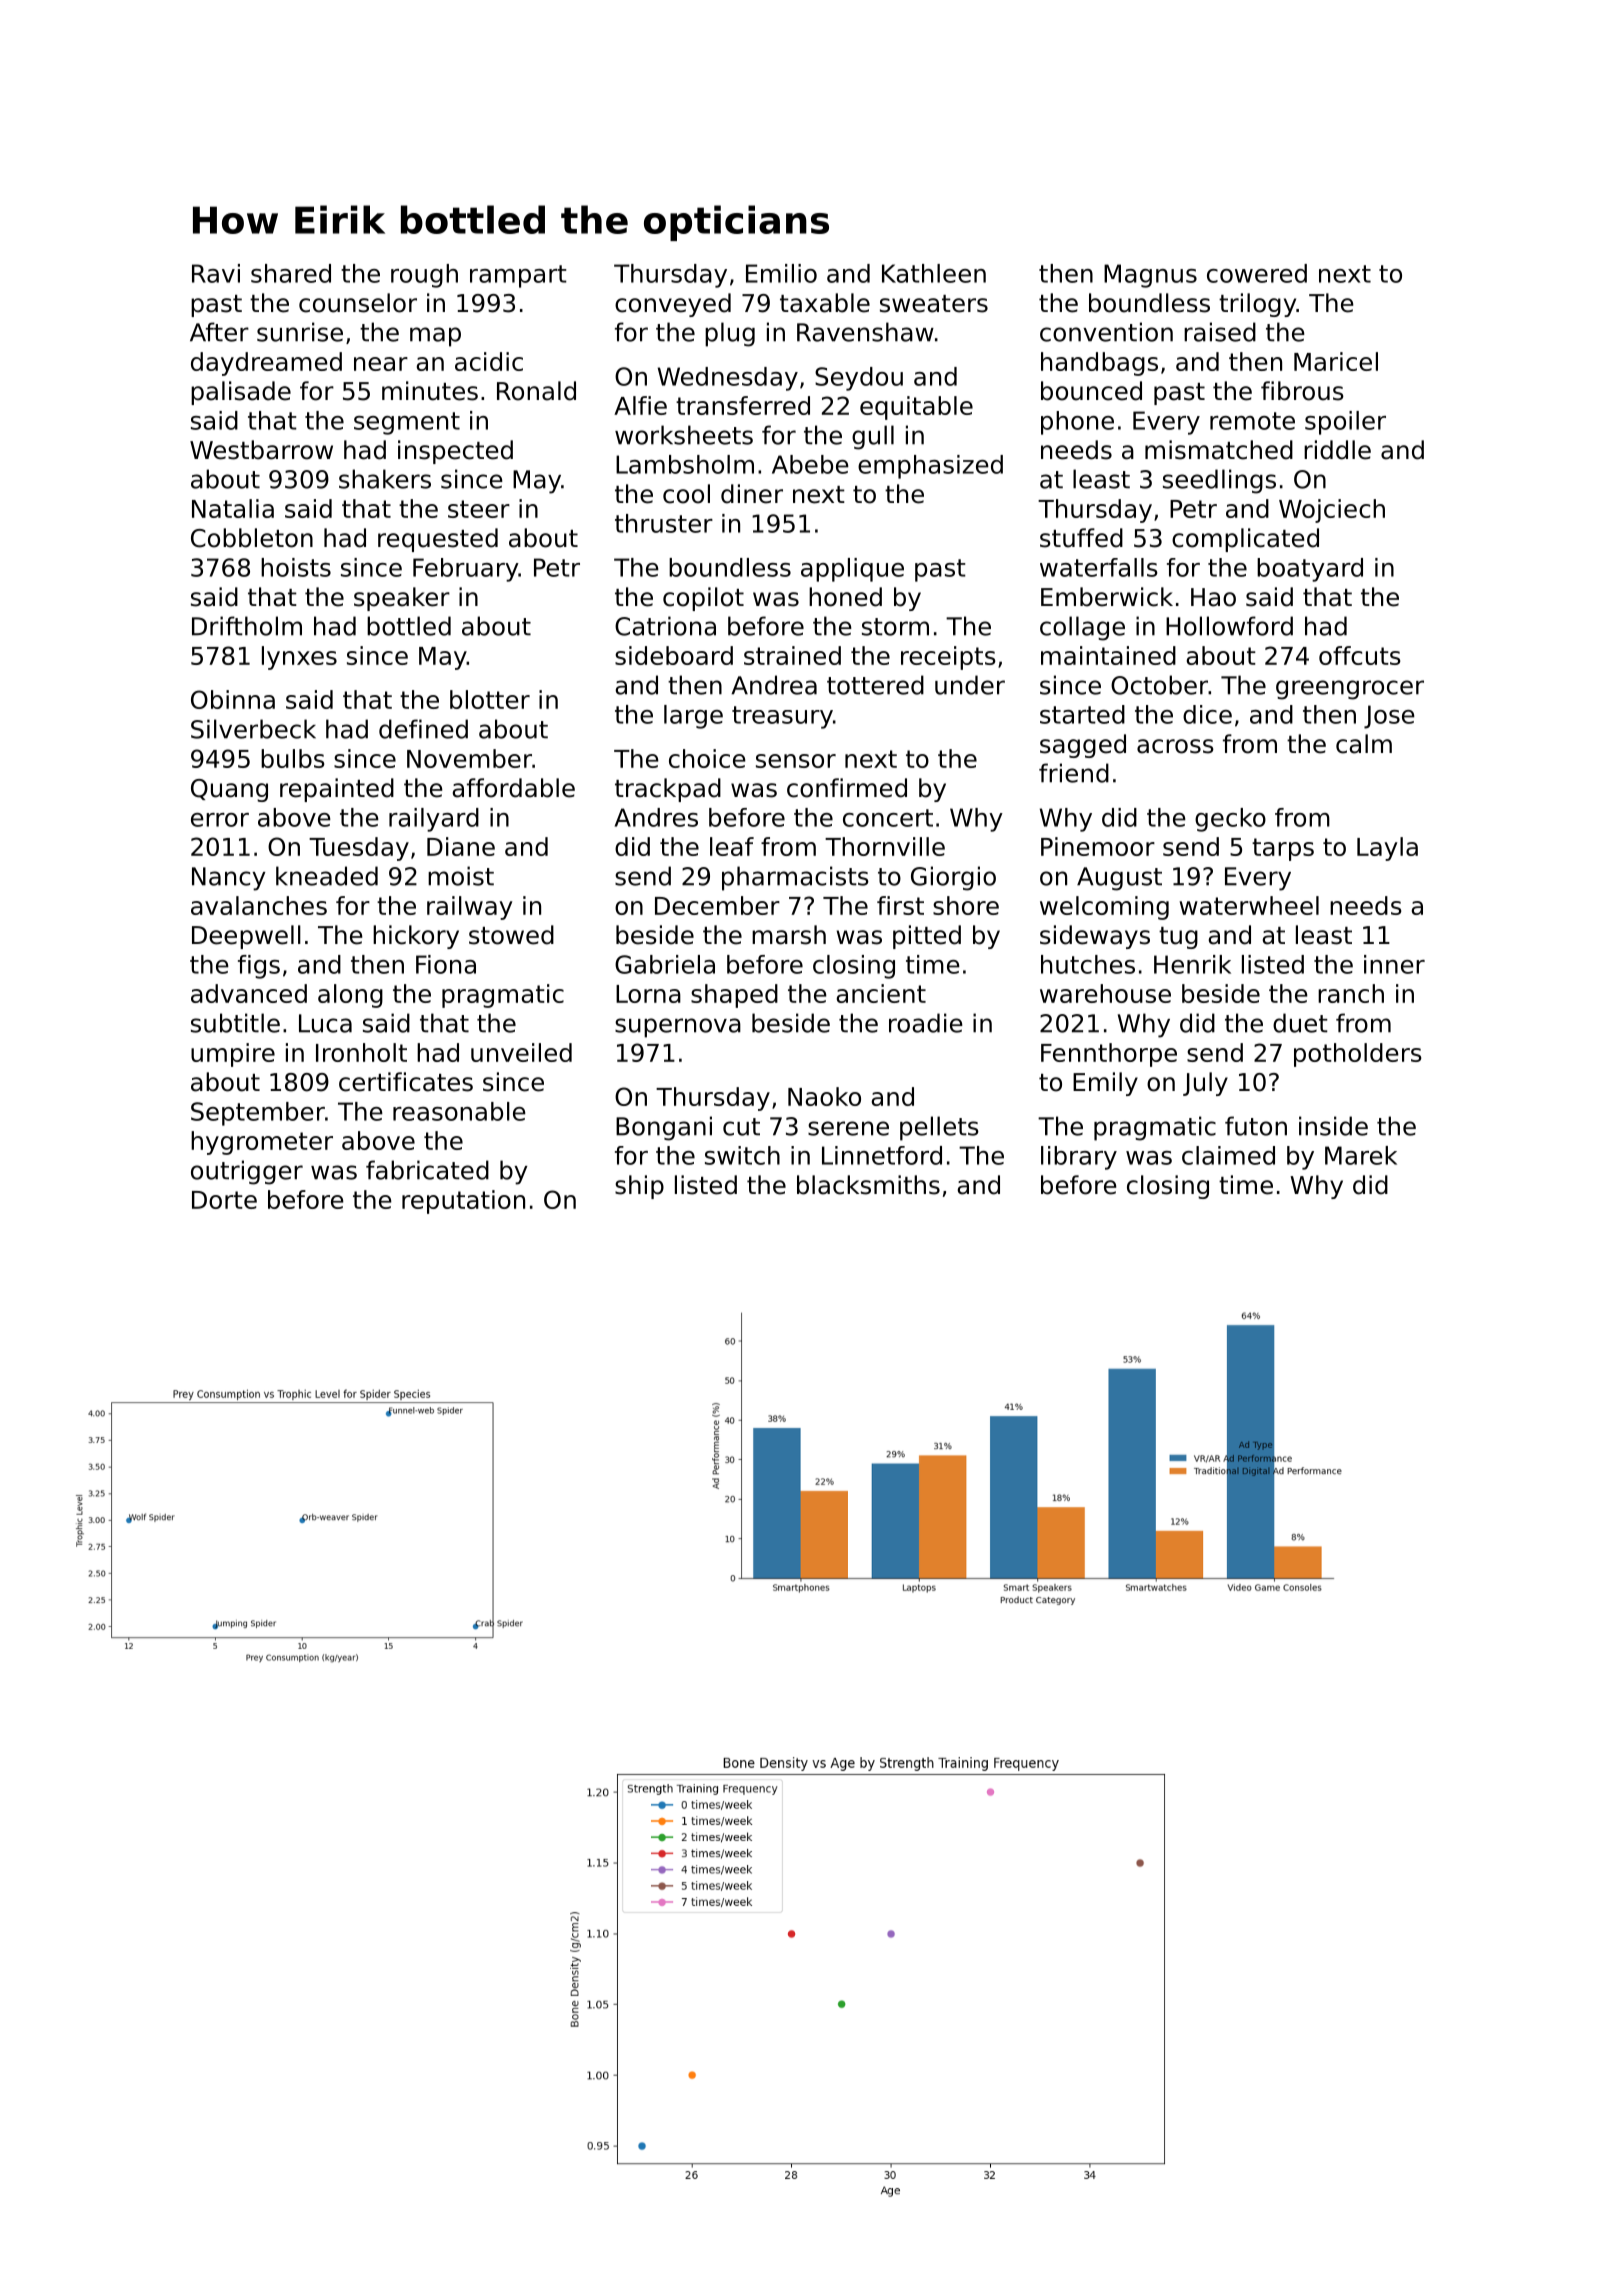 Image resolution: width=1620 pixels, height=2292 pixels. Describe the element at coordinates (521, 1052) in the page. I see `unveiled` at that location.
